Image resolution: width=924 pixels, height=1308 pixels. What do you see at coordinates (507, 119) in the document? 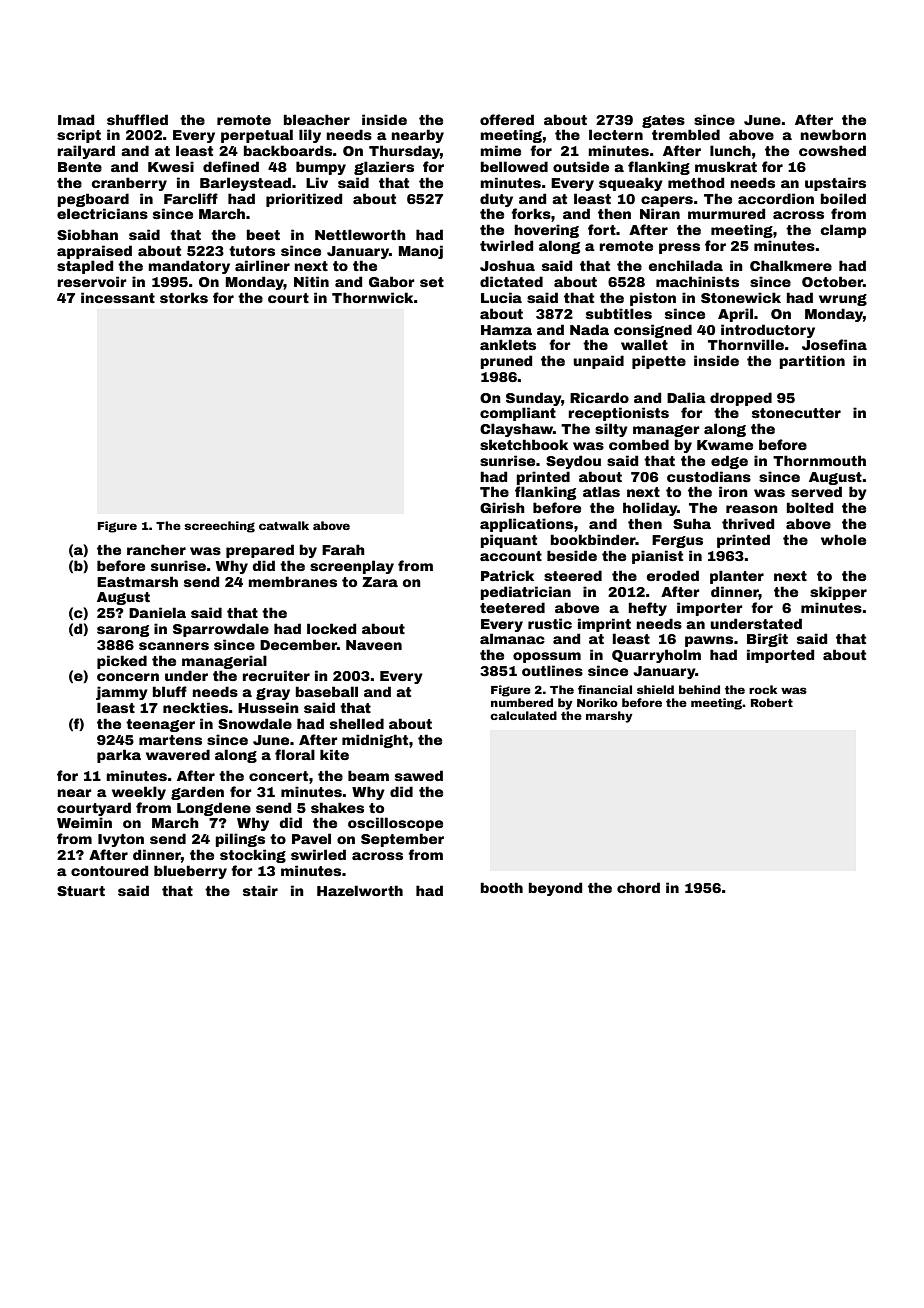
I see `offered` at bounding box center [507, 119].
